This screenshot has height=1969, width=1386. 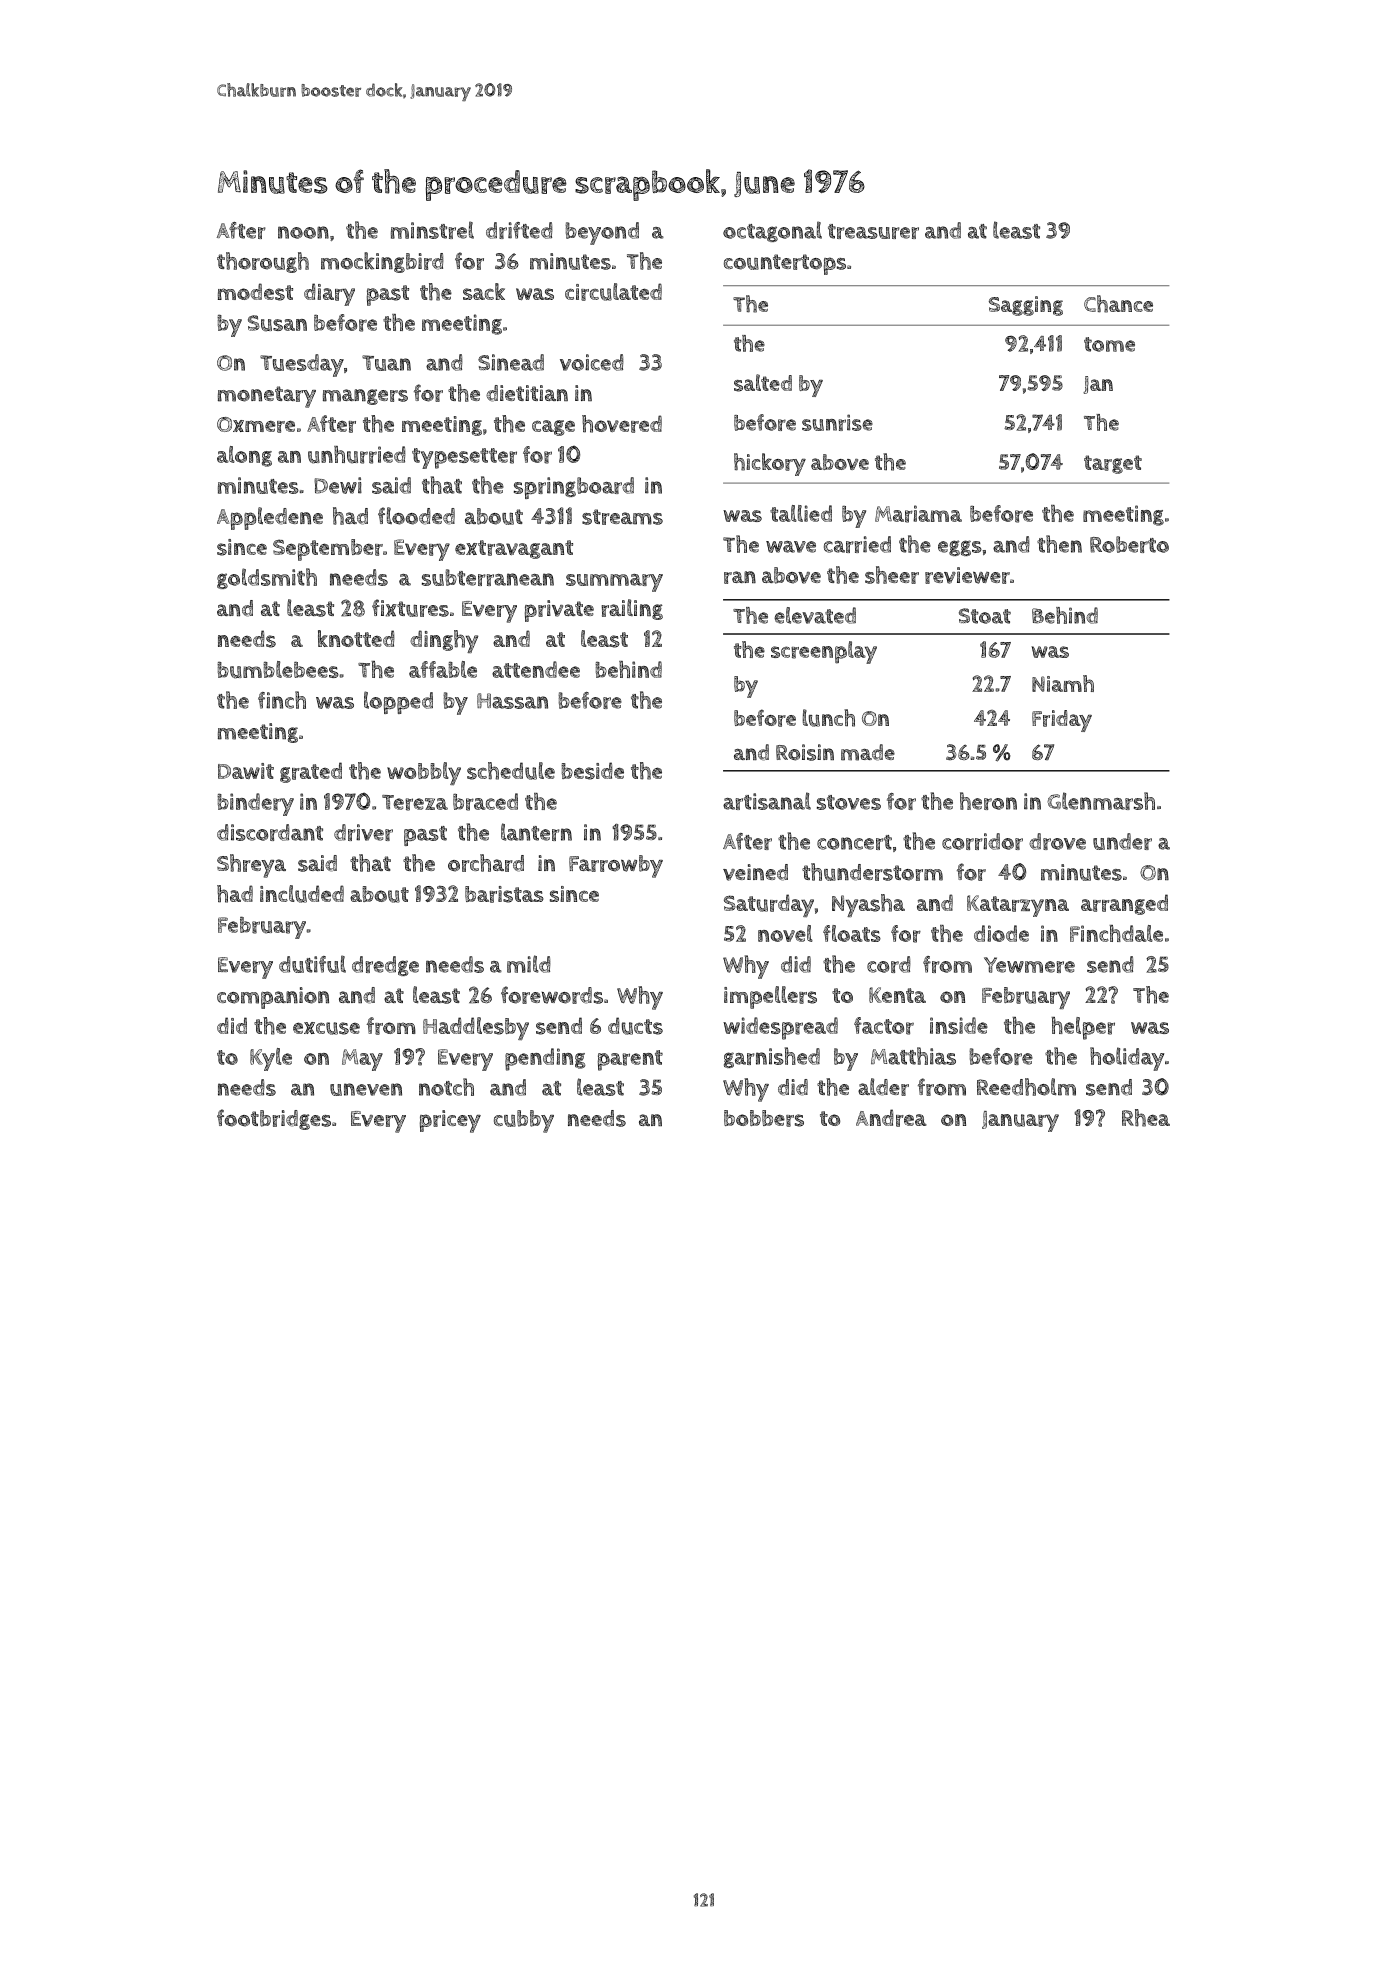 I want to click on Yewmere, so click(x=1029, y=965).
